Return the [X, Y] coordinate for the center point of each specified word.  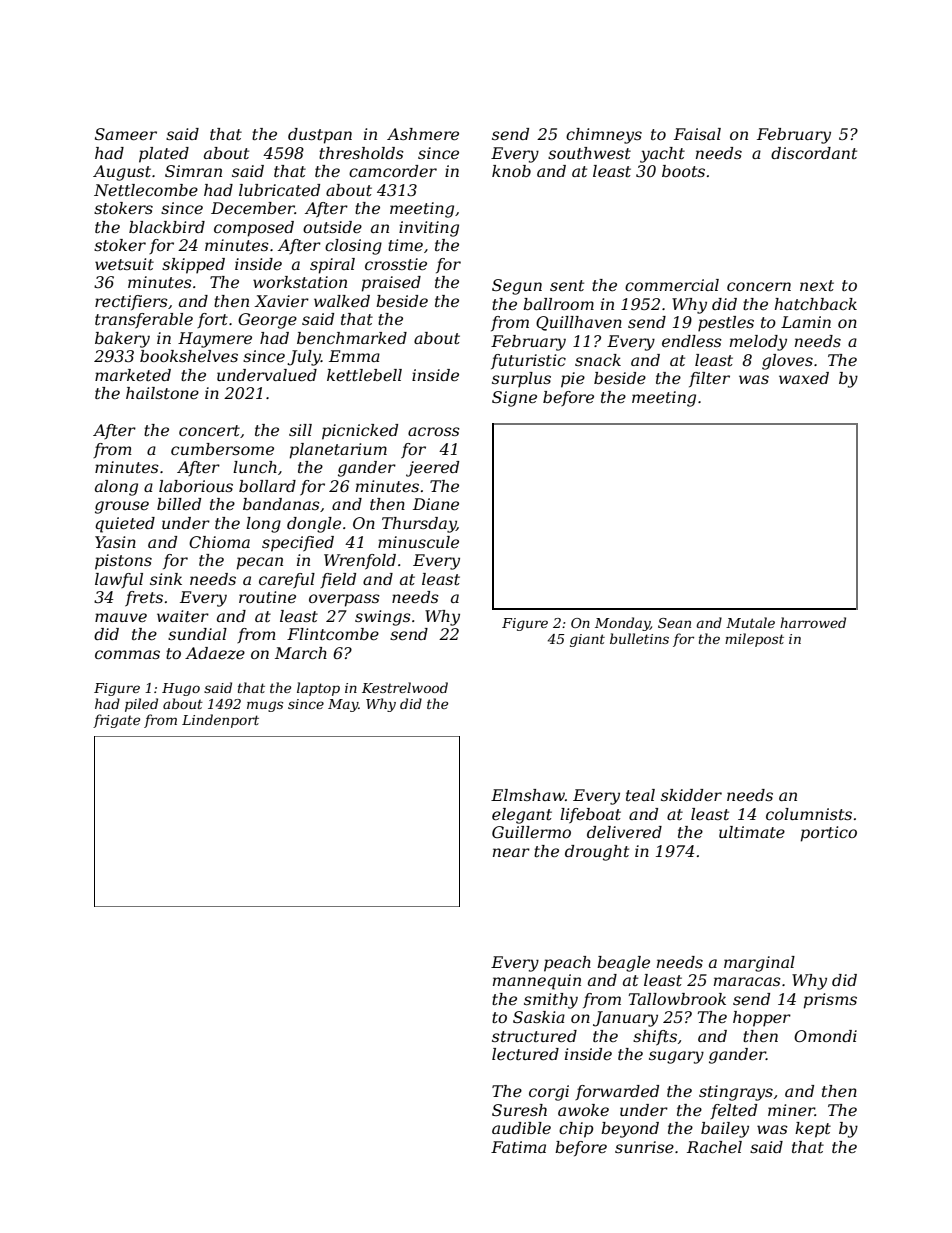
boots [683, 171]
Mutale [750, 622]
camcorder [393, 171]
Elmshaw [528, 795]
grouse [122, 507]
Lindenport [220, 721]
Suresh [519, 1110]
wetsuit [124, 264]
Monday [622, 624]
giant [587, 640]
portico [828, 834]
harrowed [813, 622]
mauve [121, 617]
